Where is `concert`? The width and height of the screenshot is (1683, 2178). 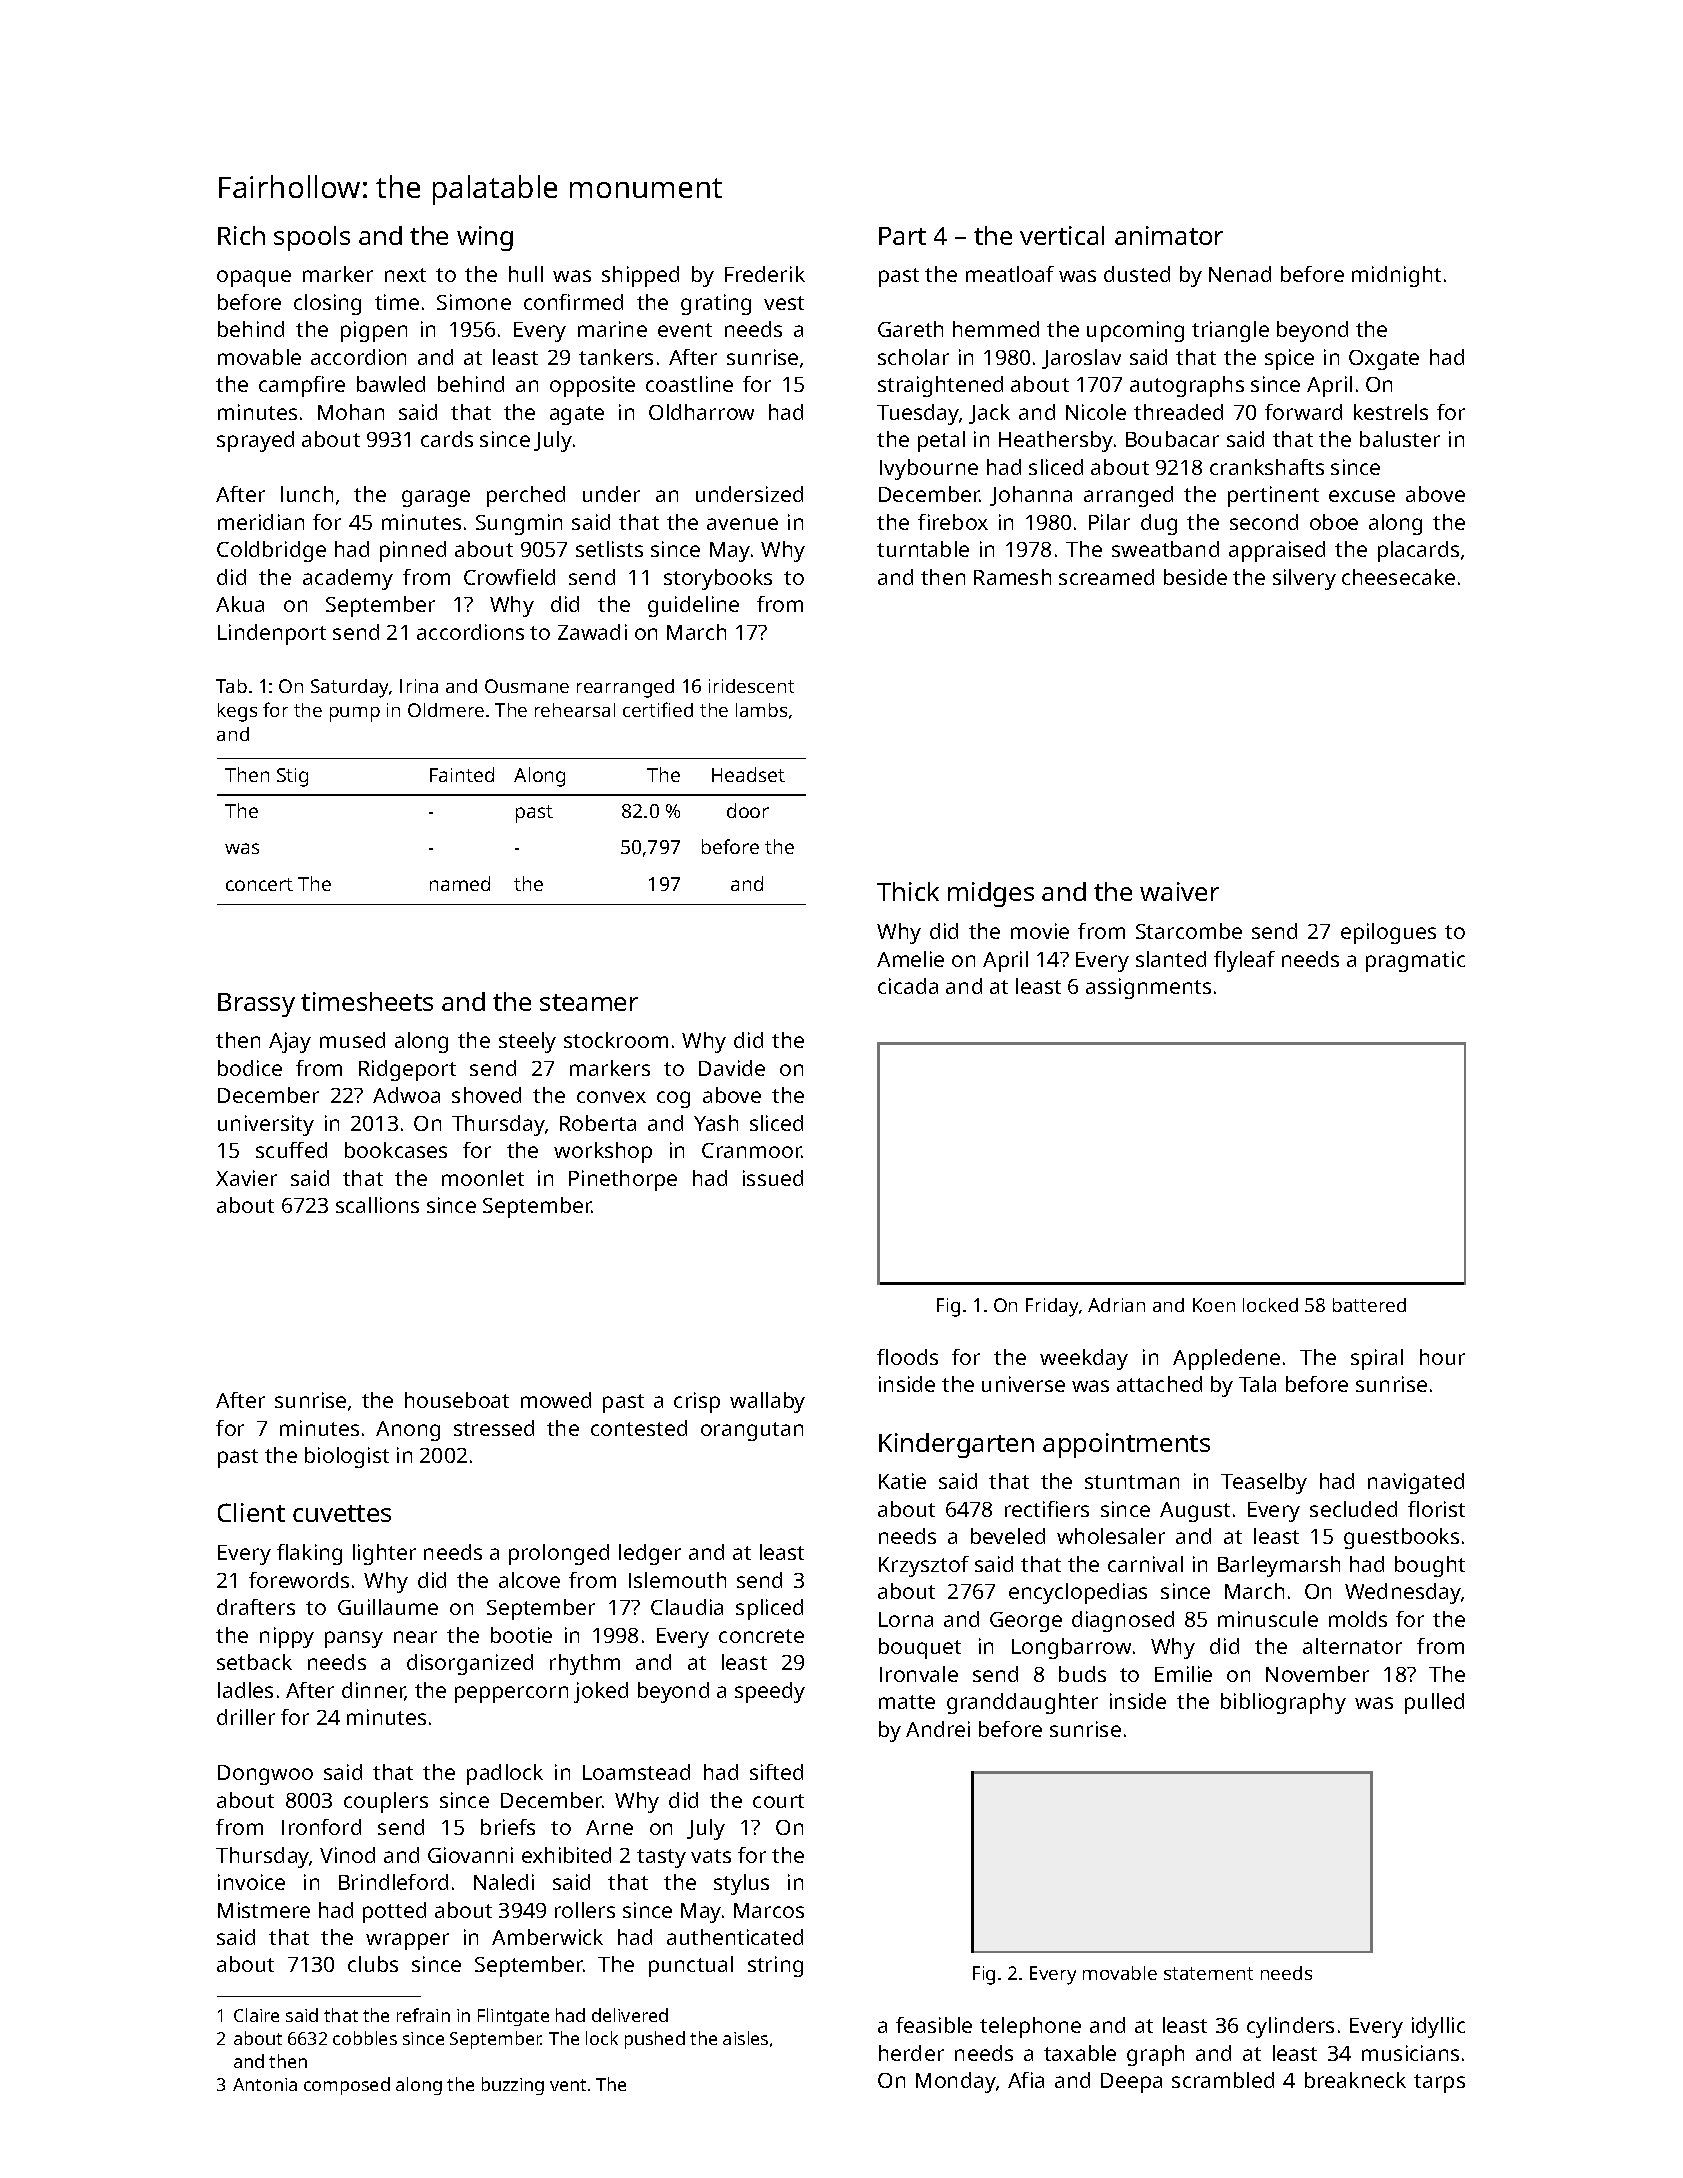 concert is located at coordinates (259, 884).
